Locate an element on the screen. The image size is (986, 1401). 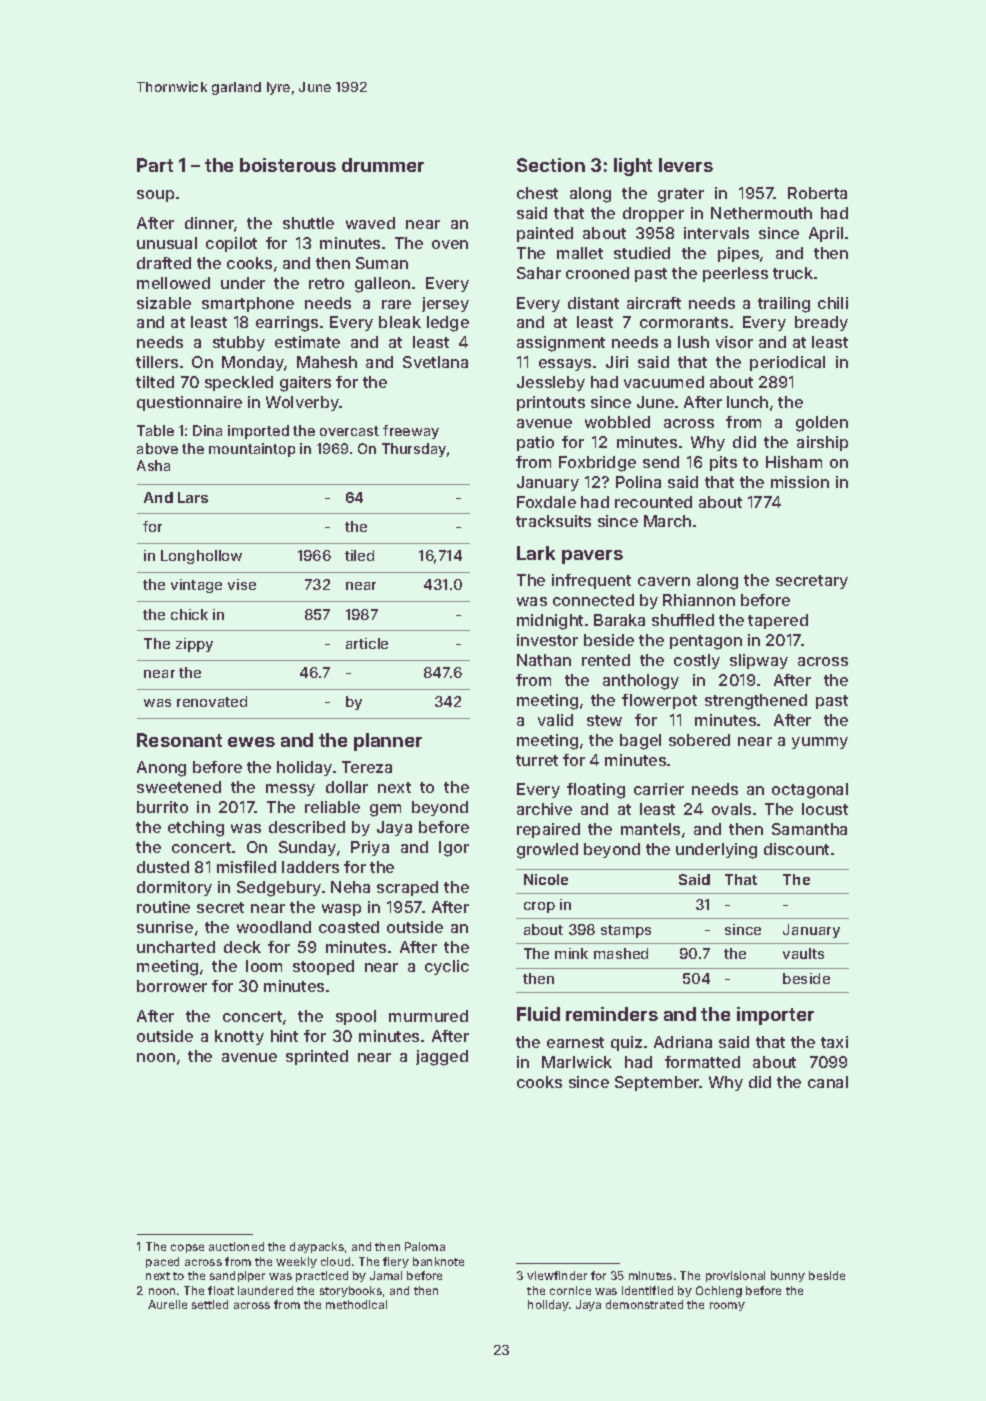
sprinted is located at coordinates (317, 1057).
